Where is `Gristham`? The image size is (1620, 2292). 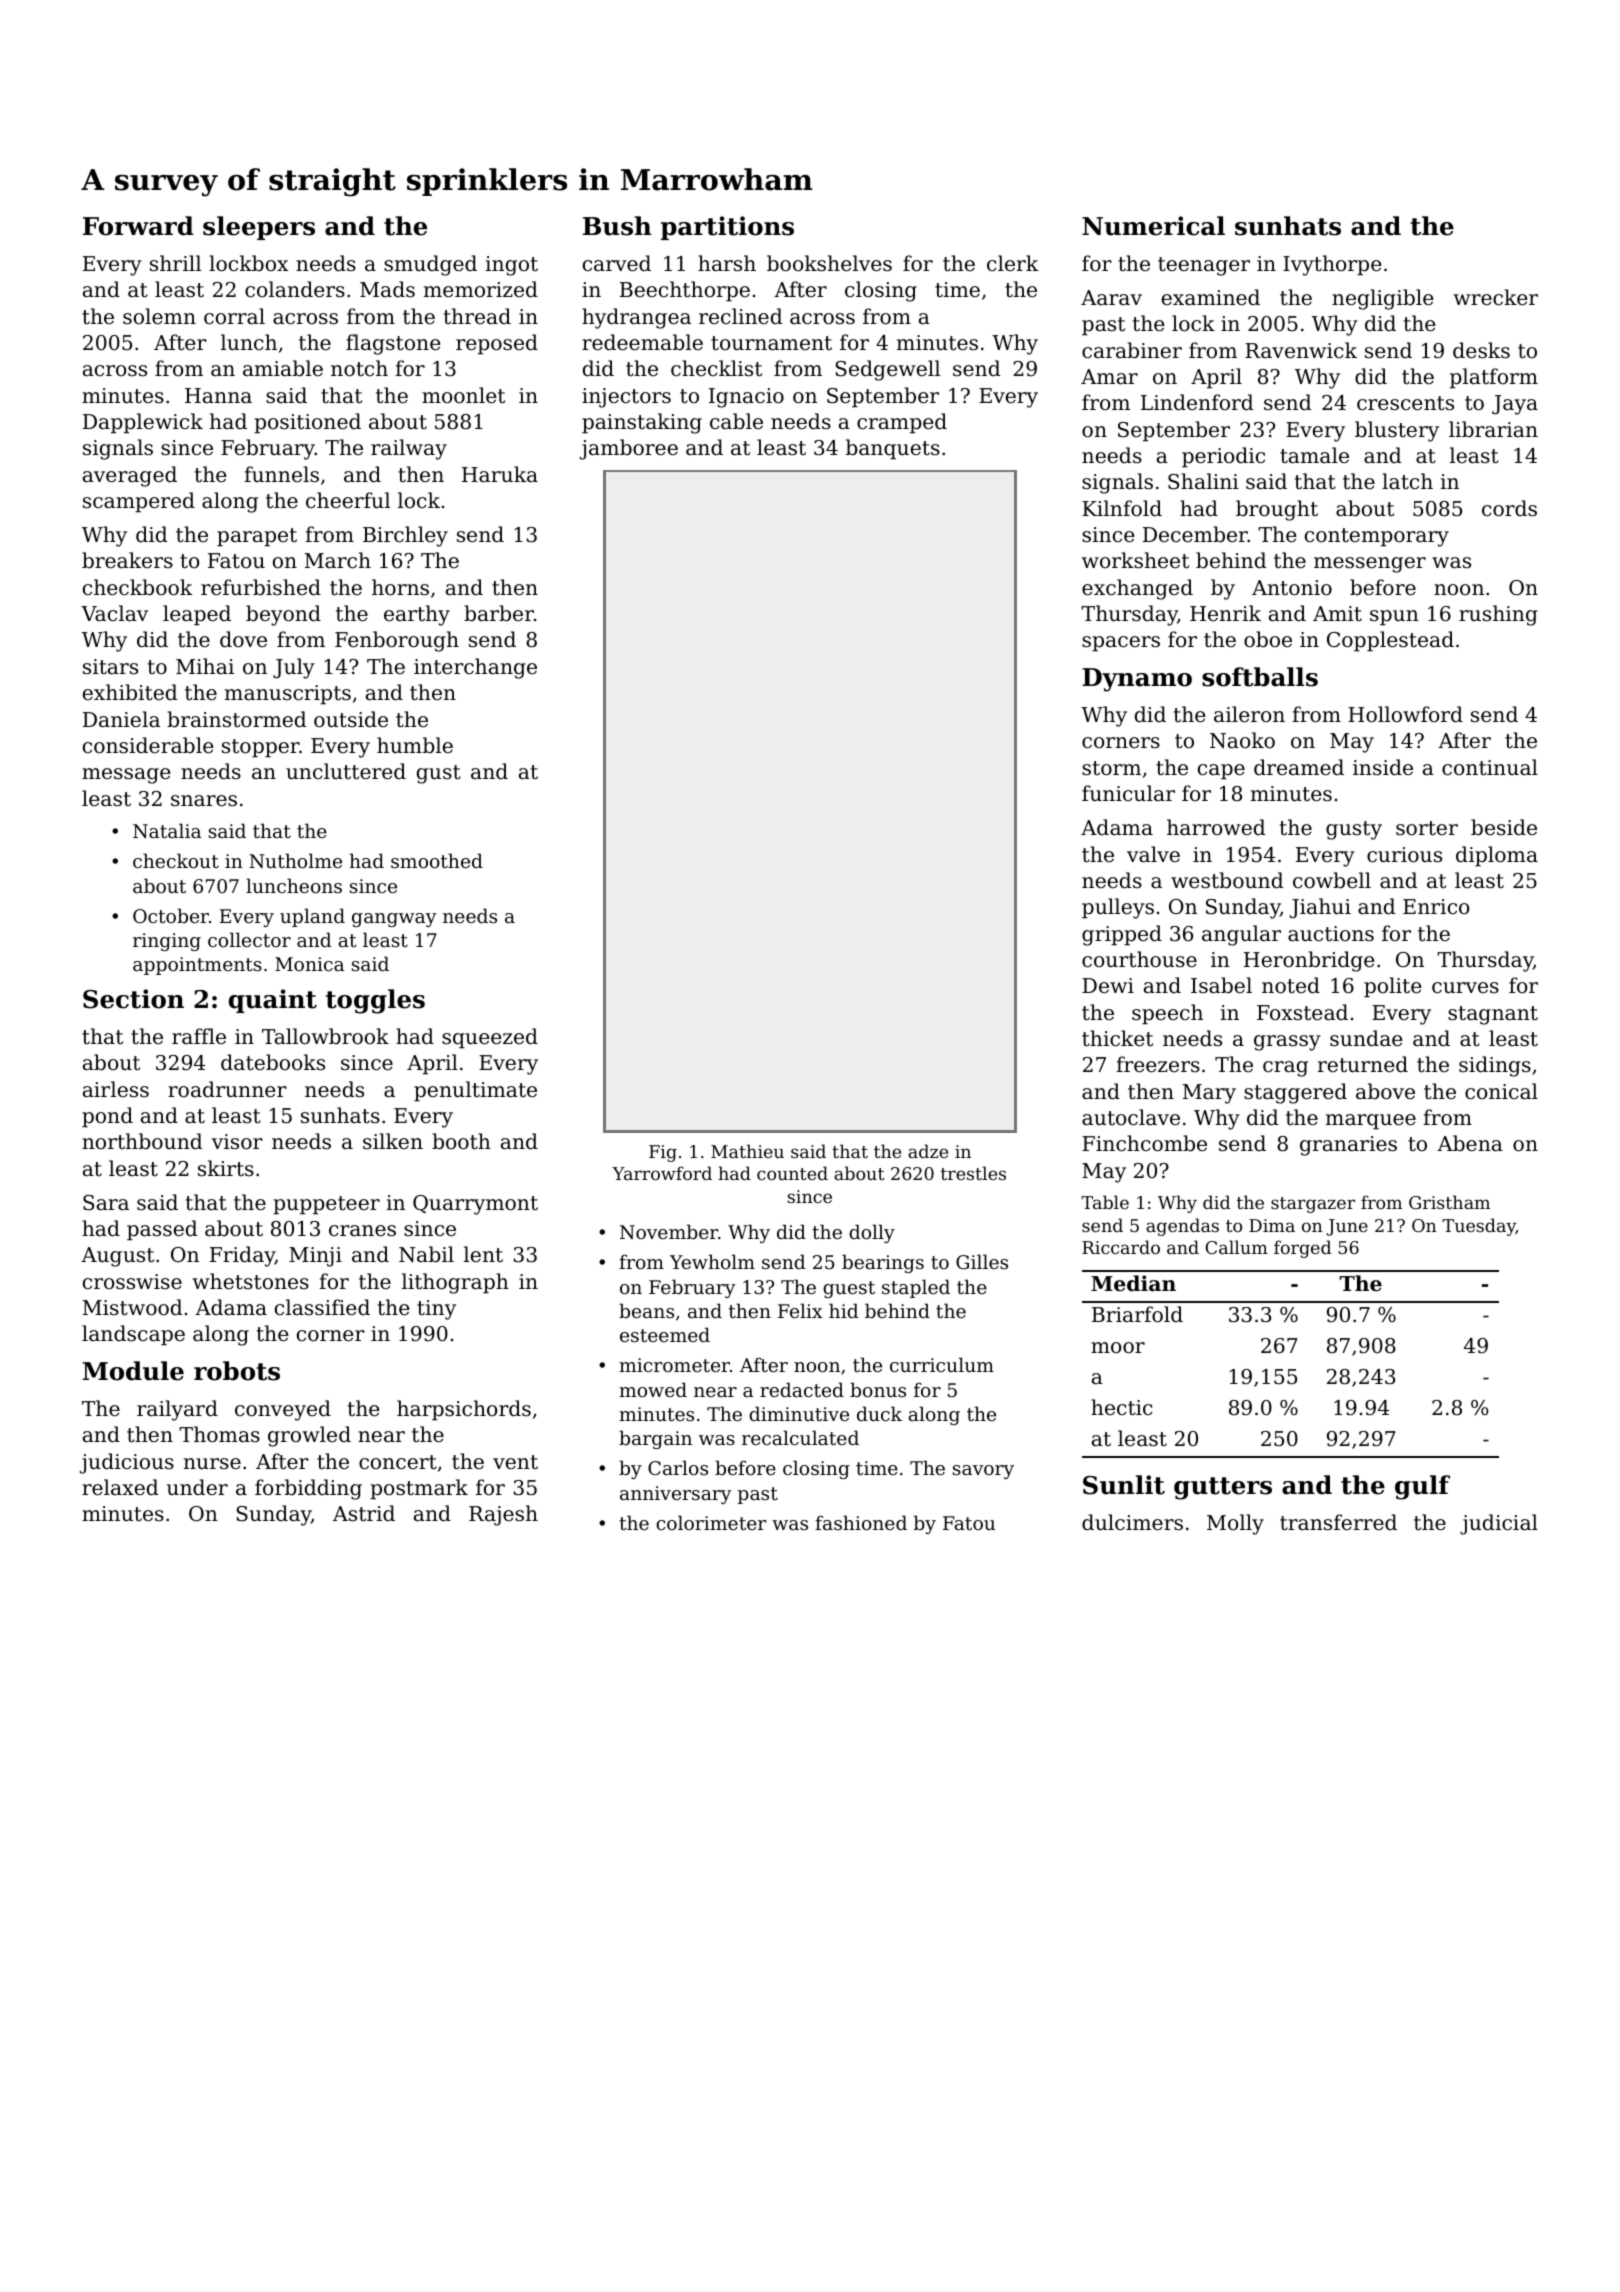
Gristham is located at coordinates (1449, 1202).
